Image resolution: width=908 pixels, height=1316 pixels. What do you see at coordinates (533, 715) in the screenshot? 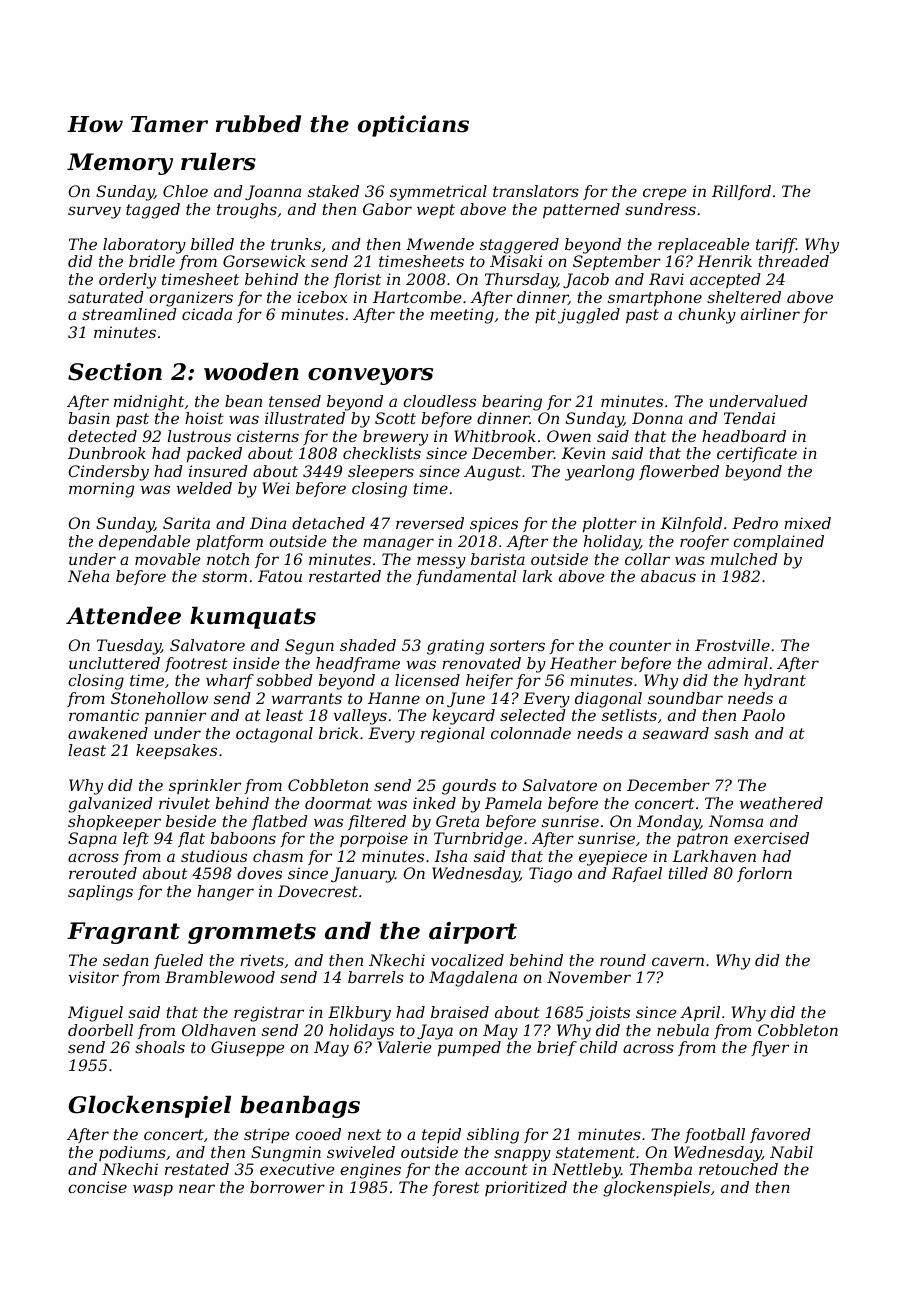
I see `selected` at bounding box center [533, 715].
